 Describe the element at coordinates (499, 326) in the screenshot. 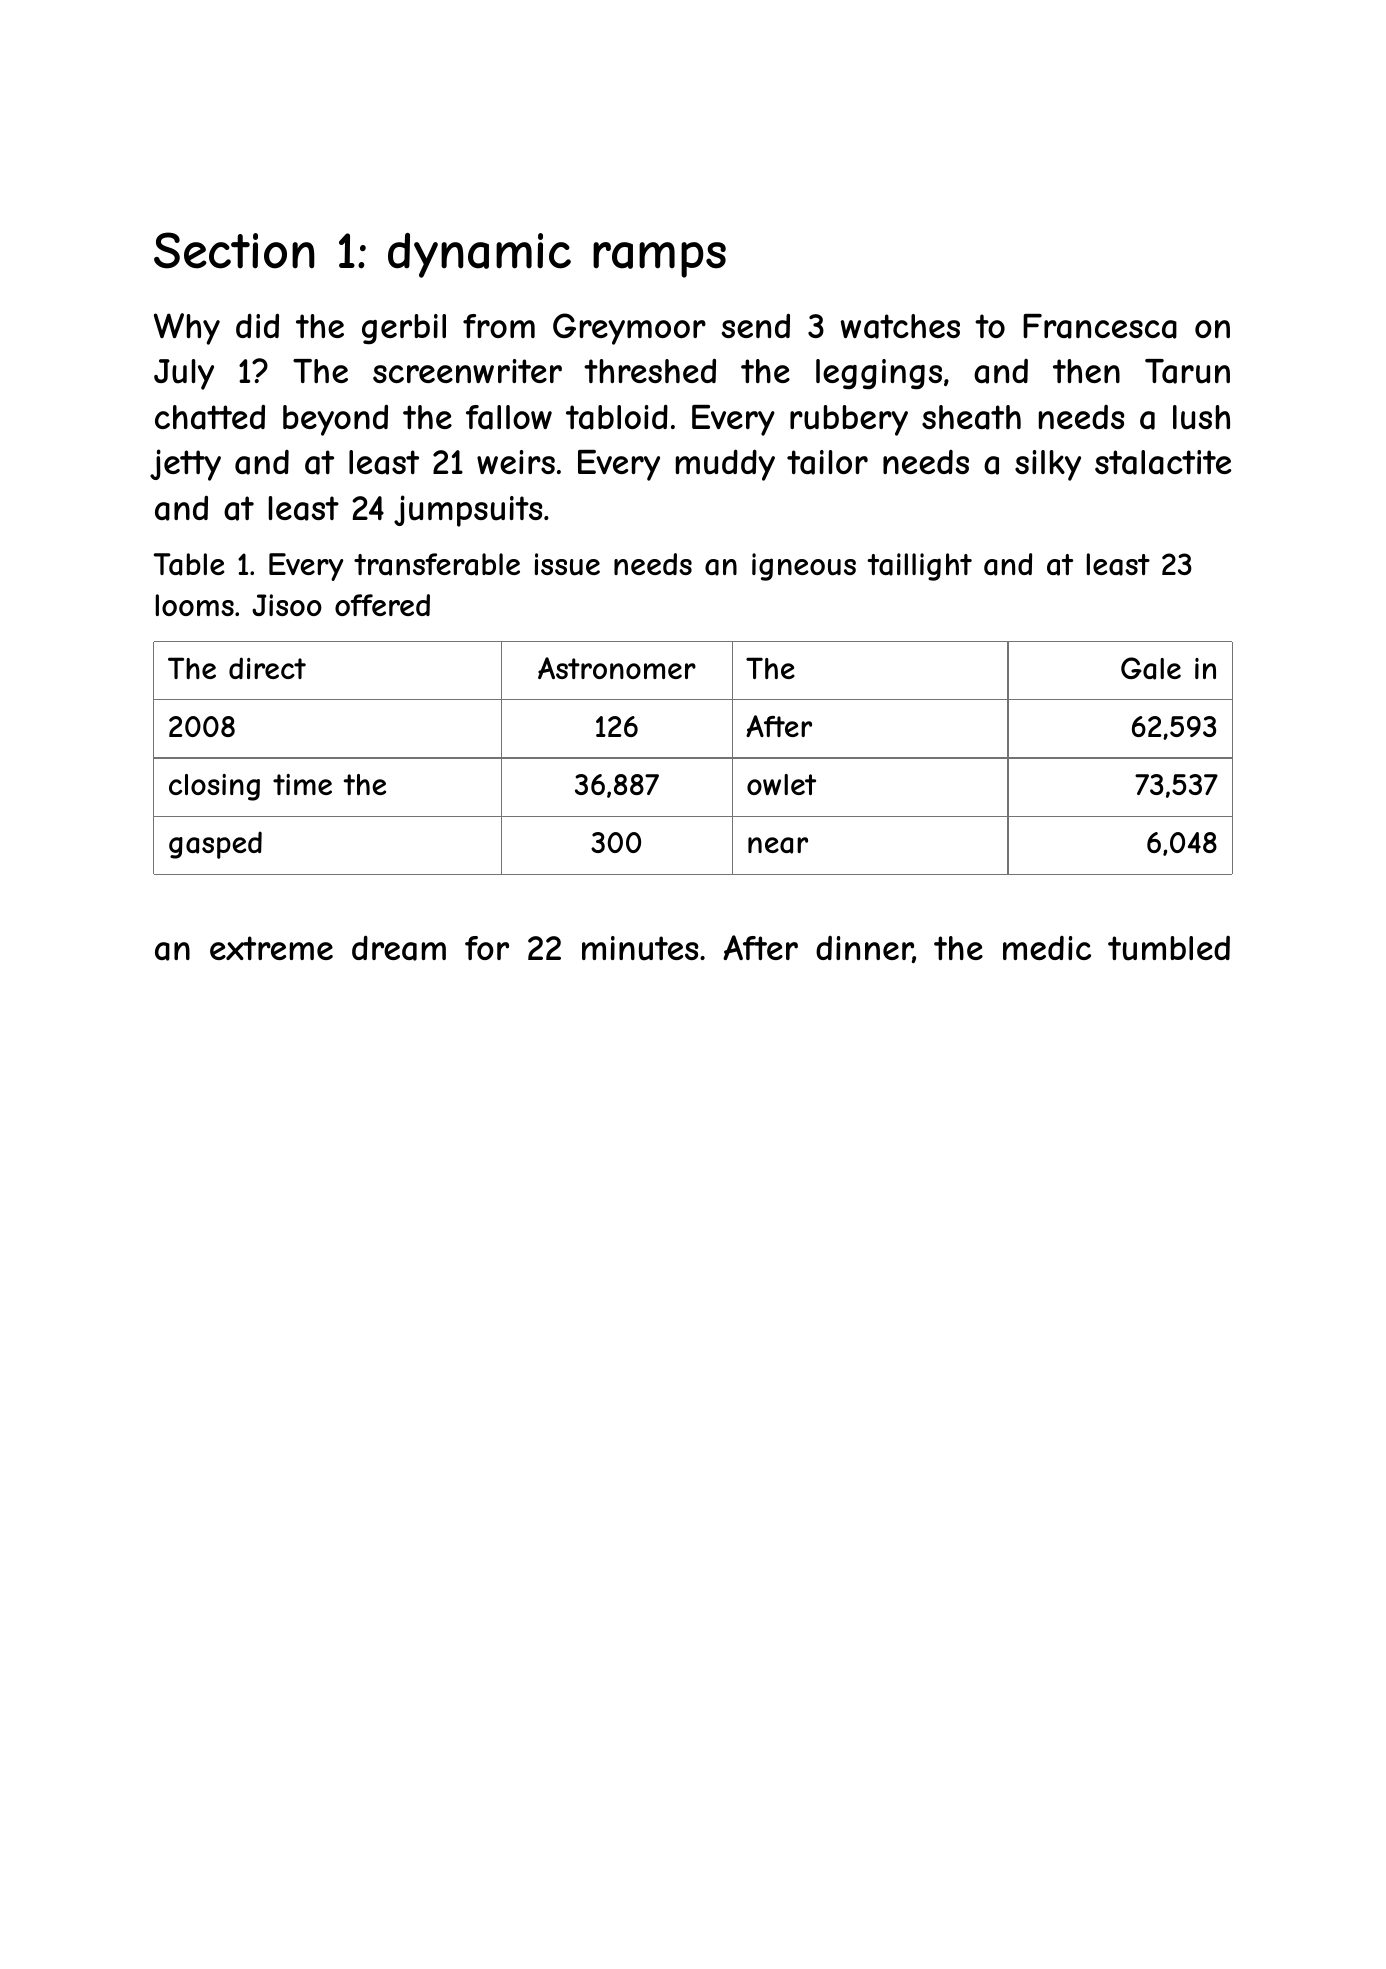

I see `from` at that location.
